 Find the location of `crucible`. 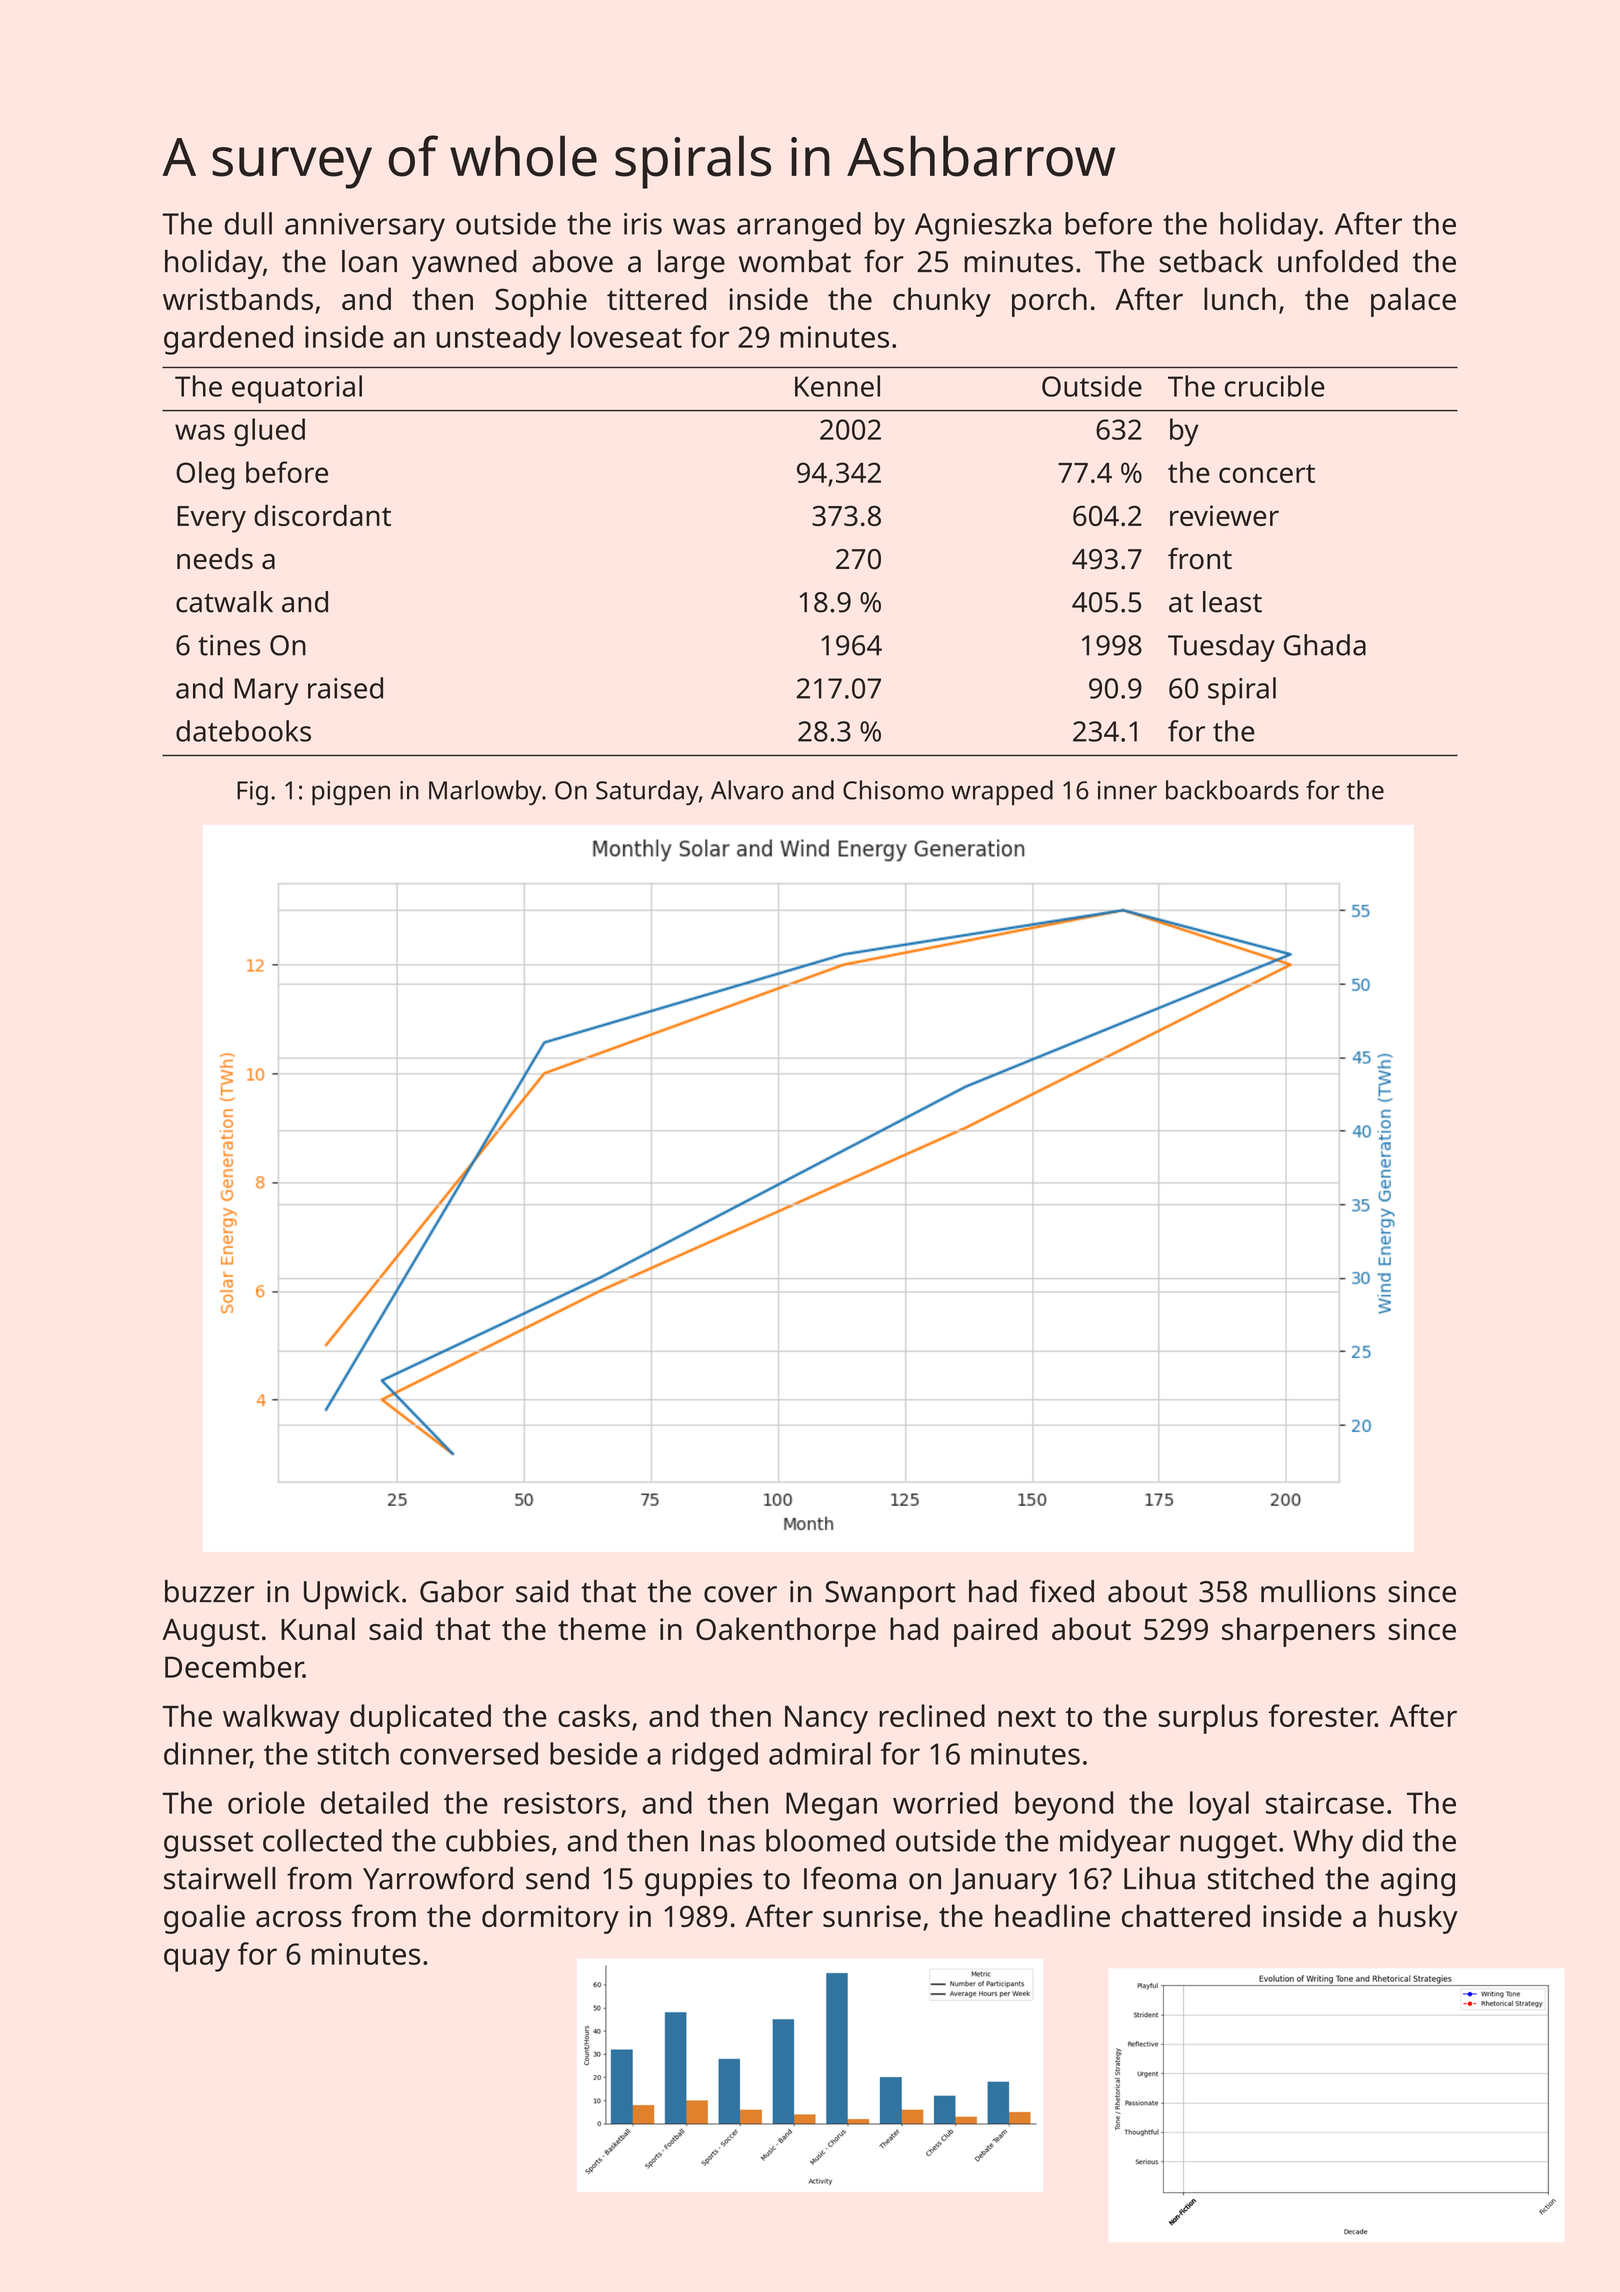

crucible is located at coordinates (1275, 386).
